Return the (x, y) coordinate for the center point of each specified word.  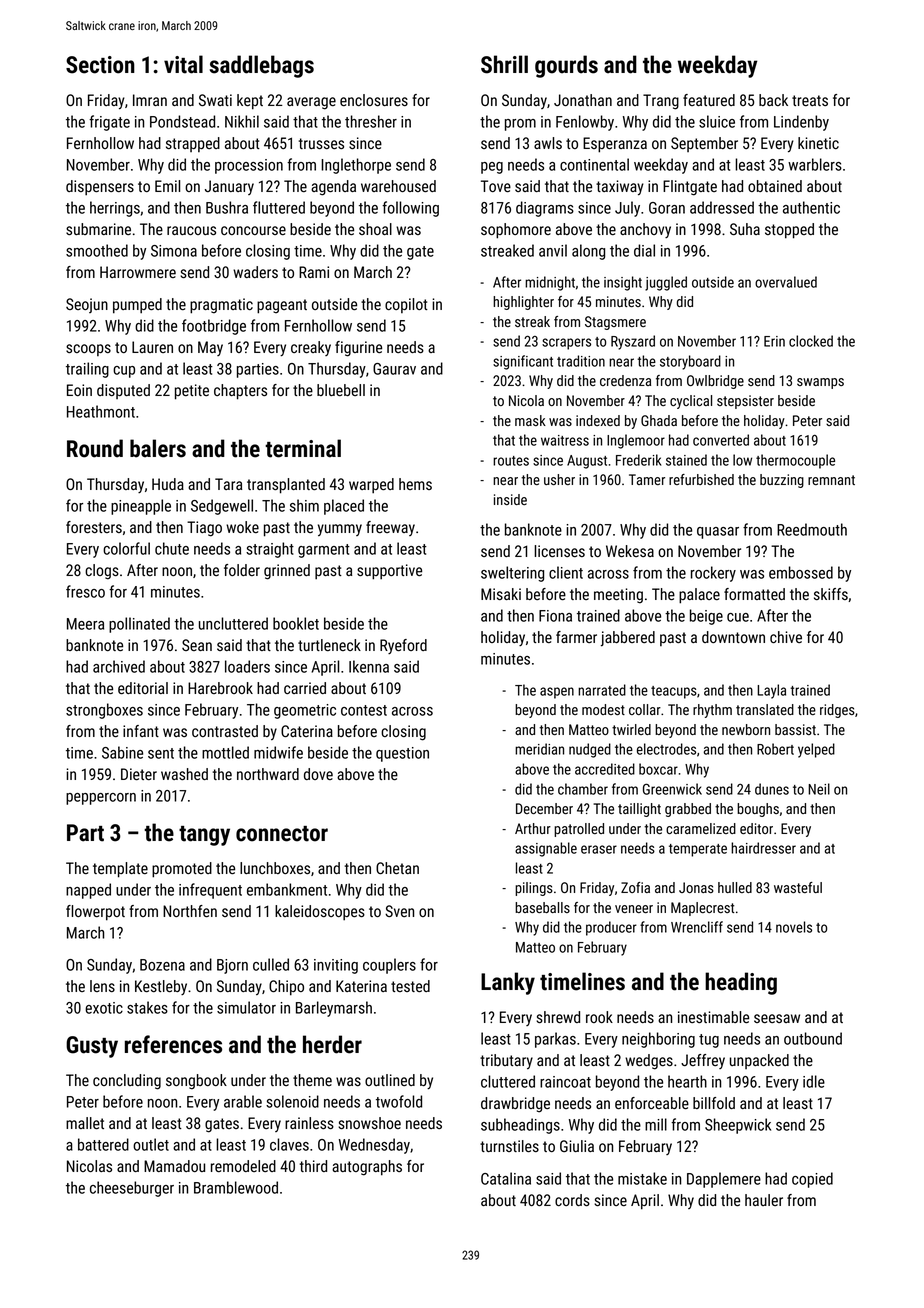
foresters (94, 527)
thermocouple (795, 461)
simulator (246, 1007)
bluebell (341, 390)
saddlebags (262, 66)
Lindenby (801, 123)
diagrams (545, 209)
